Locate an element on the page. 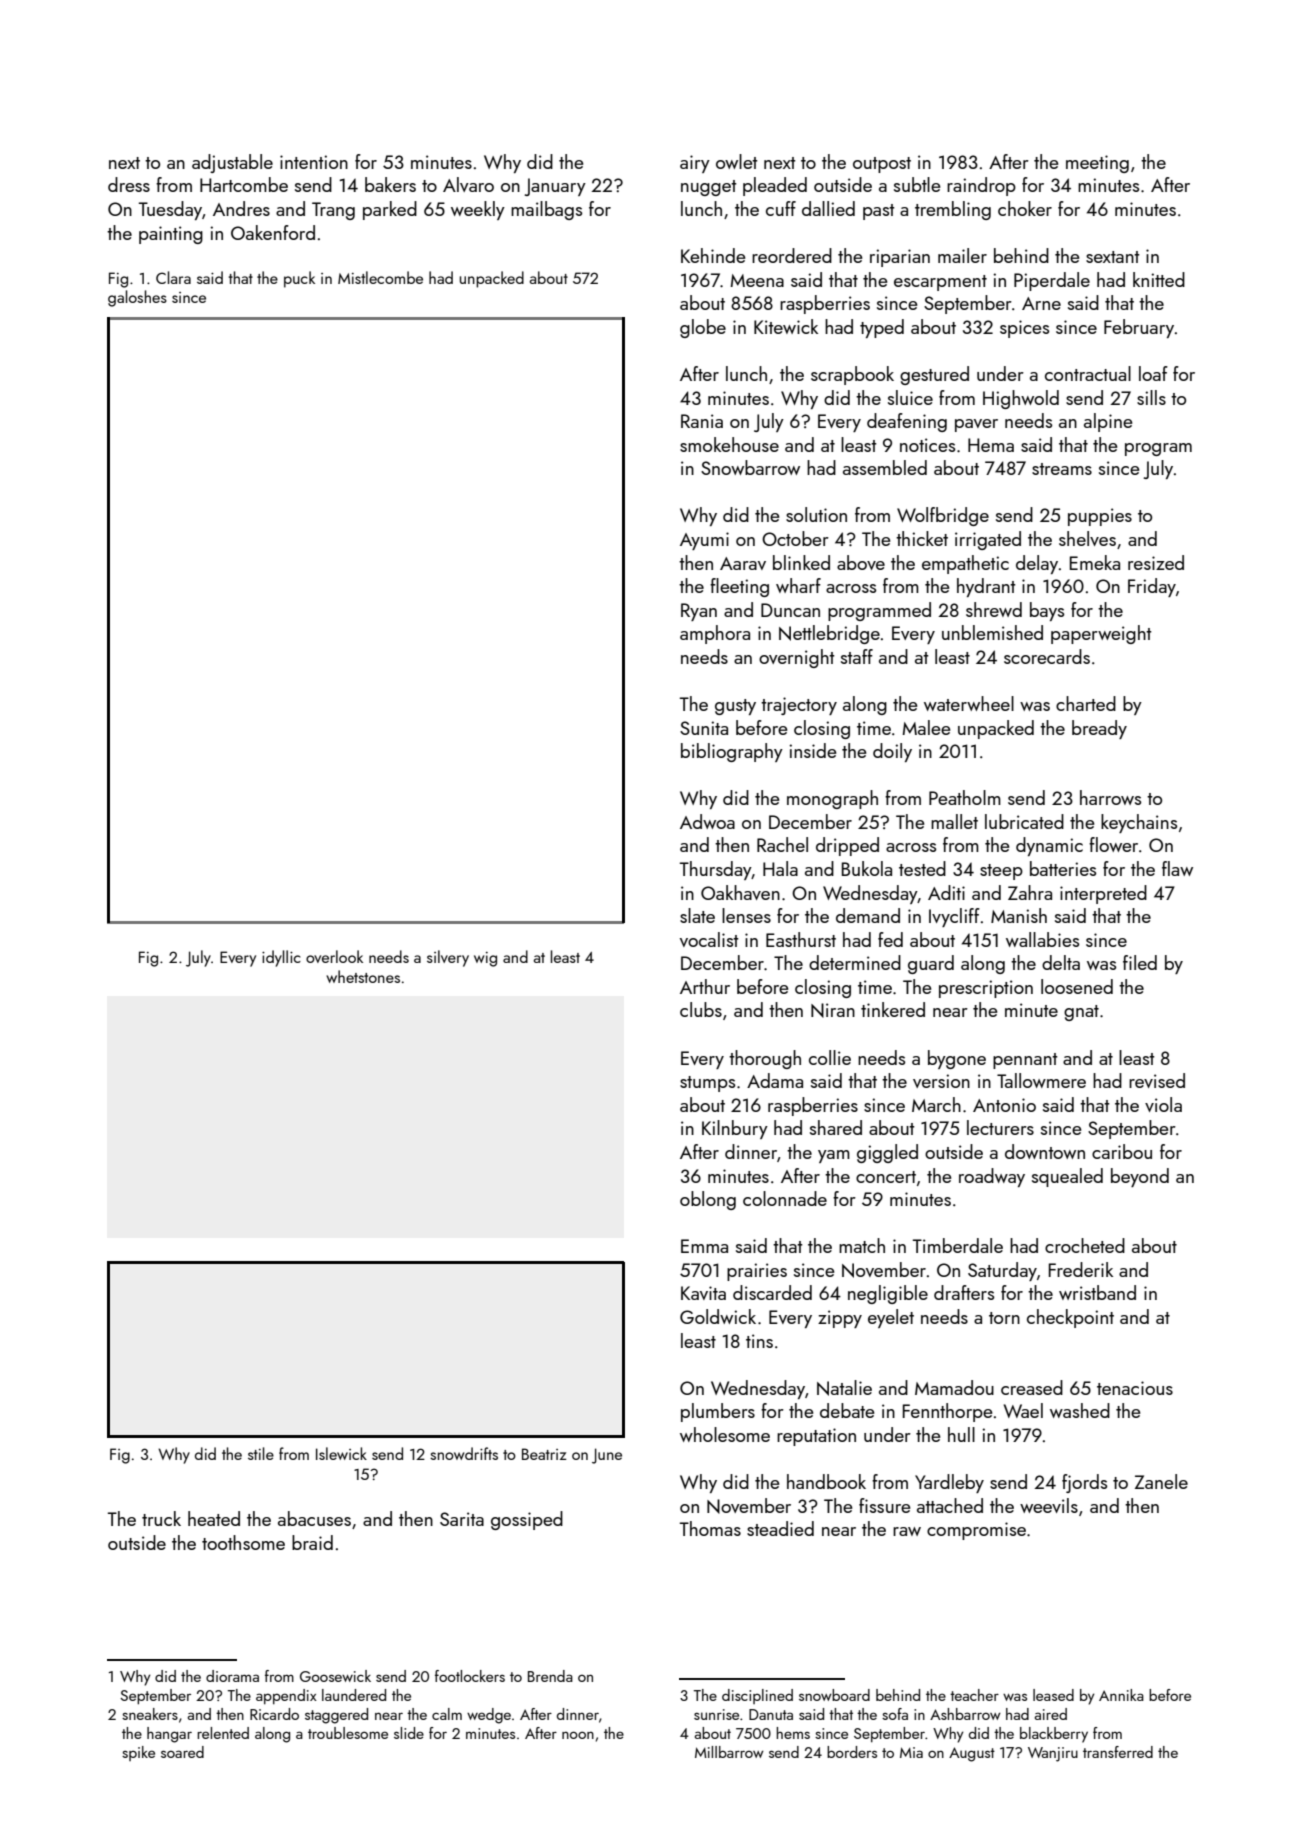 This page has width=1304, height=1844. Mia is located at coordinates (911, 1752).
